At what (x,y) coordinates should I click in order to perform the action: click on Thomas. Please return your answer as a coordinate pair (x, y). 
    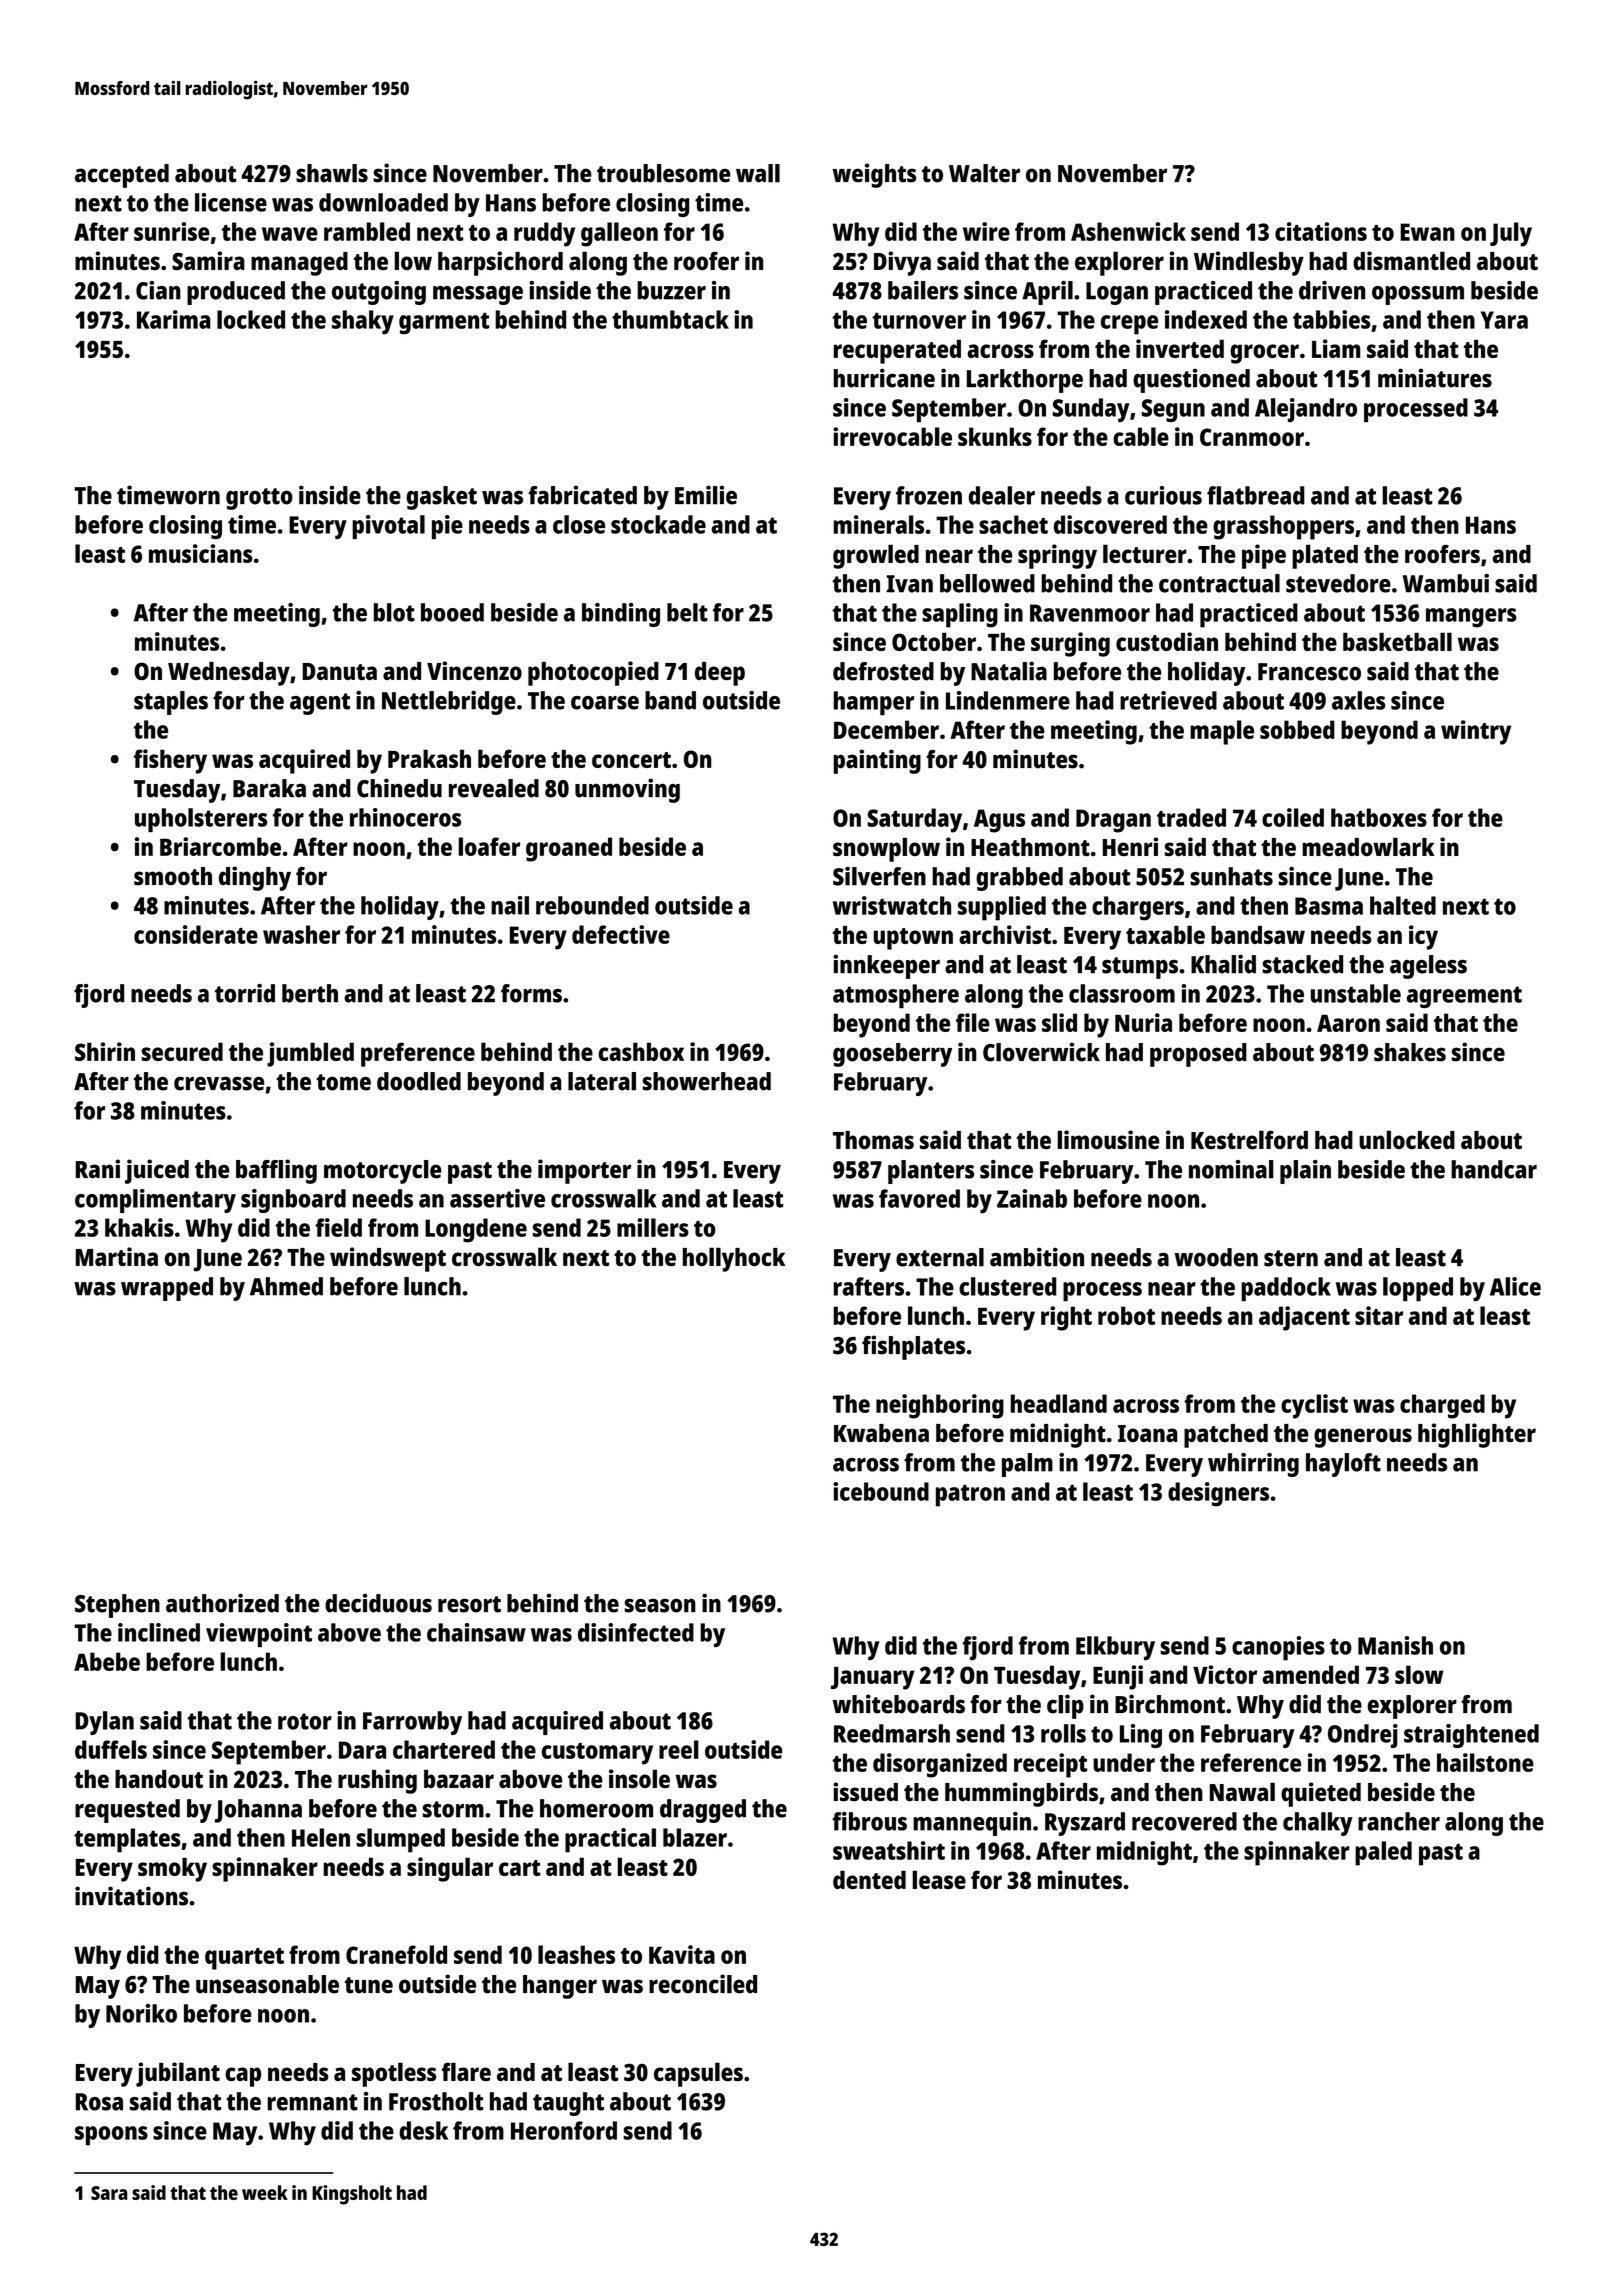
    Looking at the image, I should click on (873, 1140).
